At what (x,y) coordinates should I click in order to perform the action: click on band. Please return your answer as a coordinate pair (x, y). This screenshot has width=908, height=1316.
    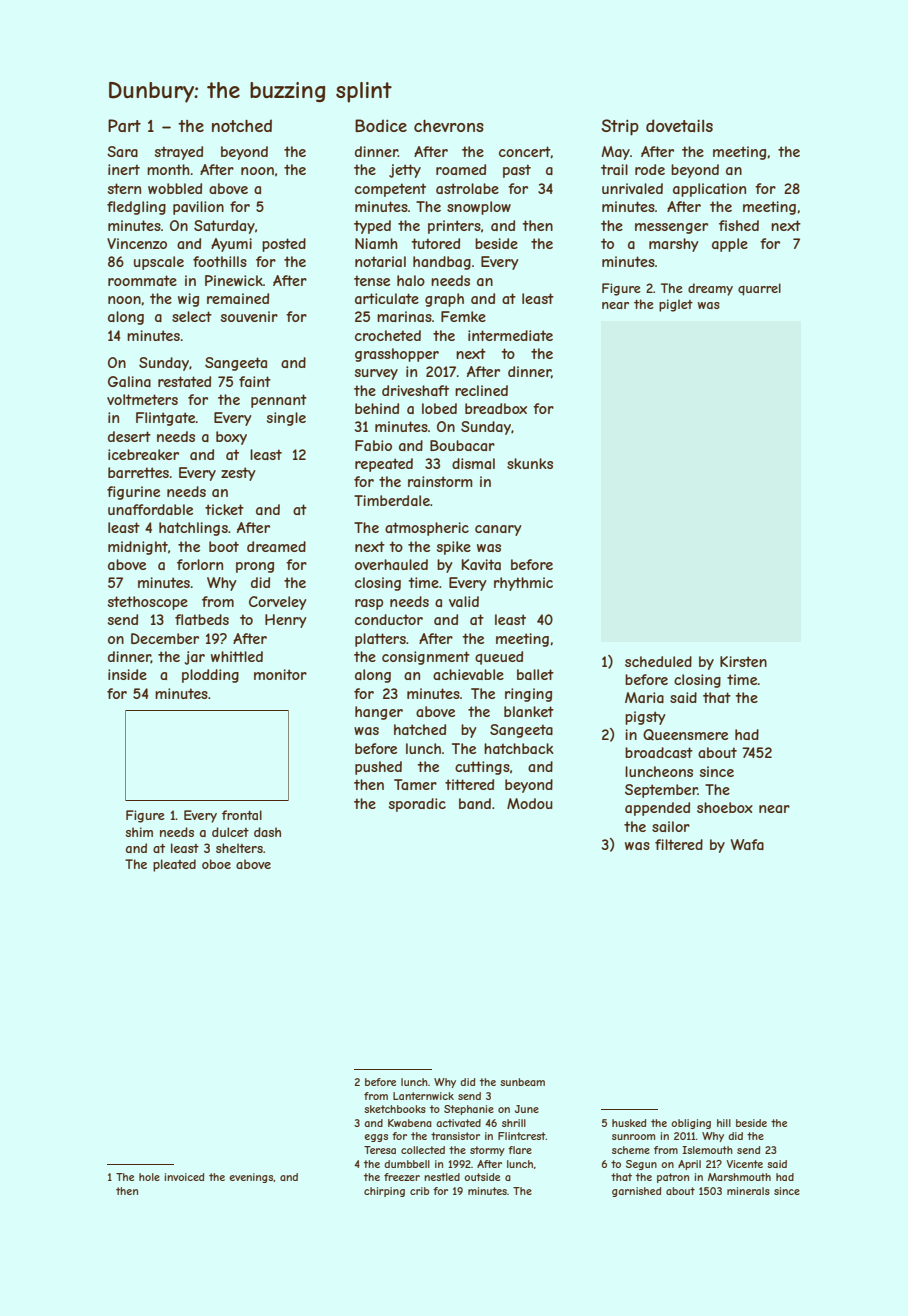
    Looking at the image, I should click on (475, 803).
